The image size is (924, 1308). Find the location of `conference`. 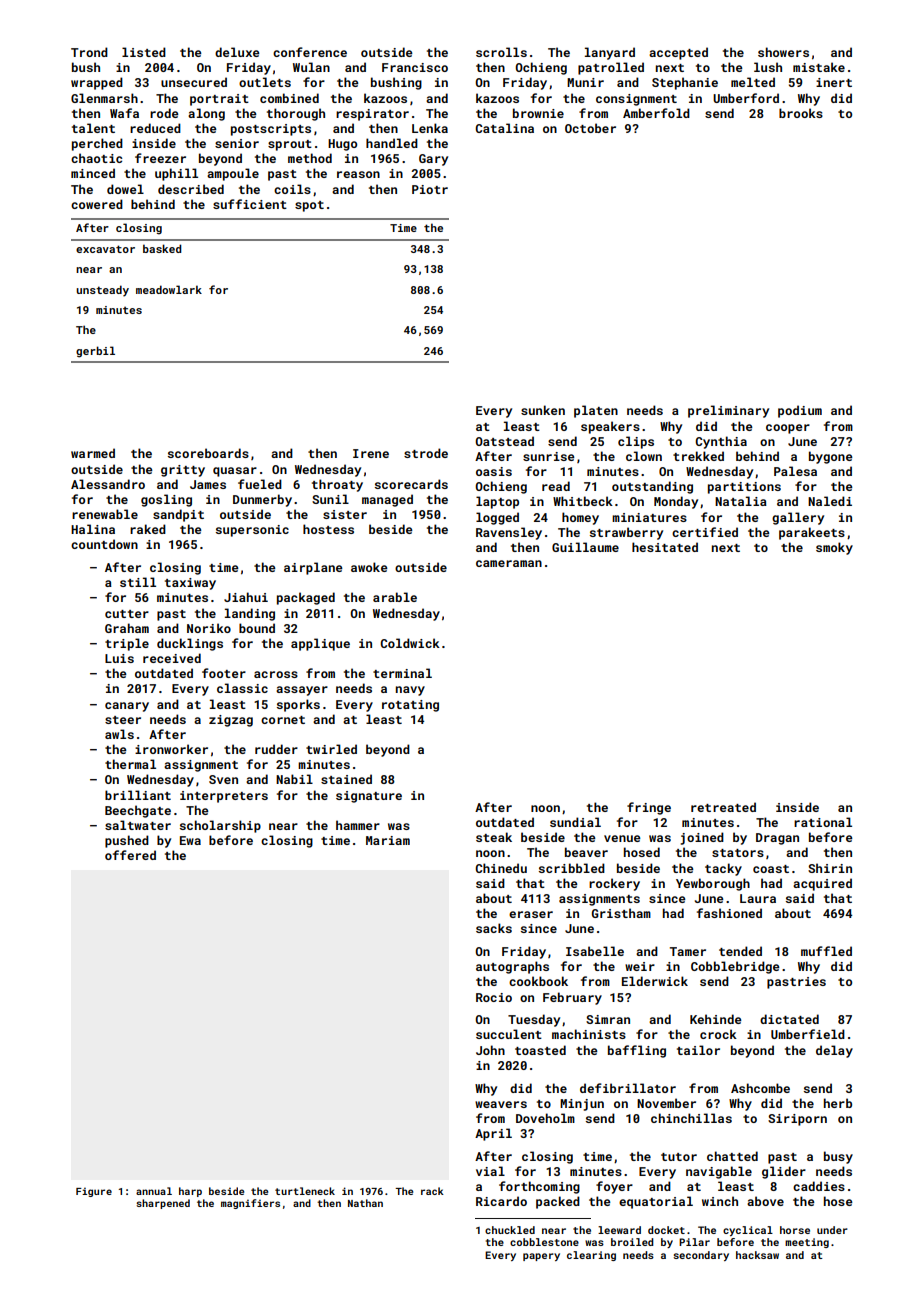

conference is located at coordinates (310, 52).
